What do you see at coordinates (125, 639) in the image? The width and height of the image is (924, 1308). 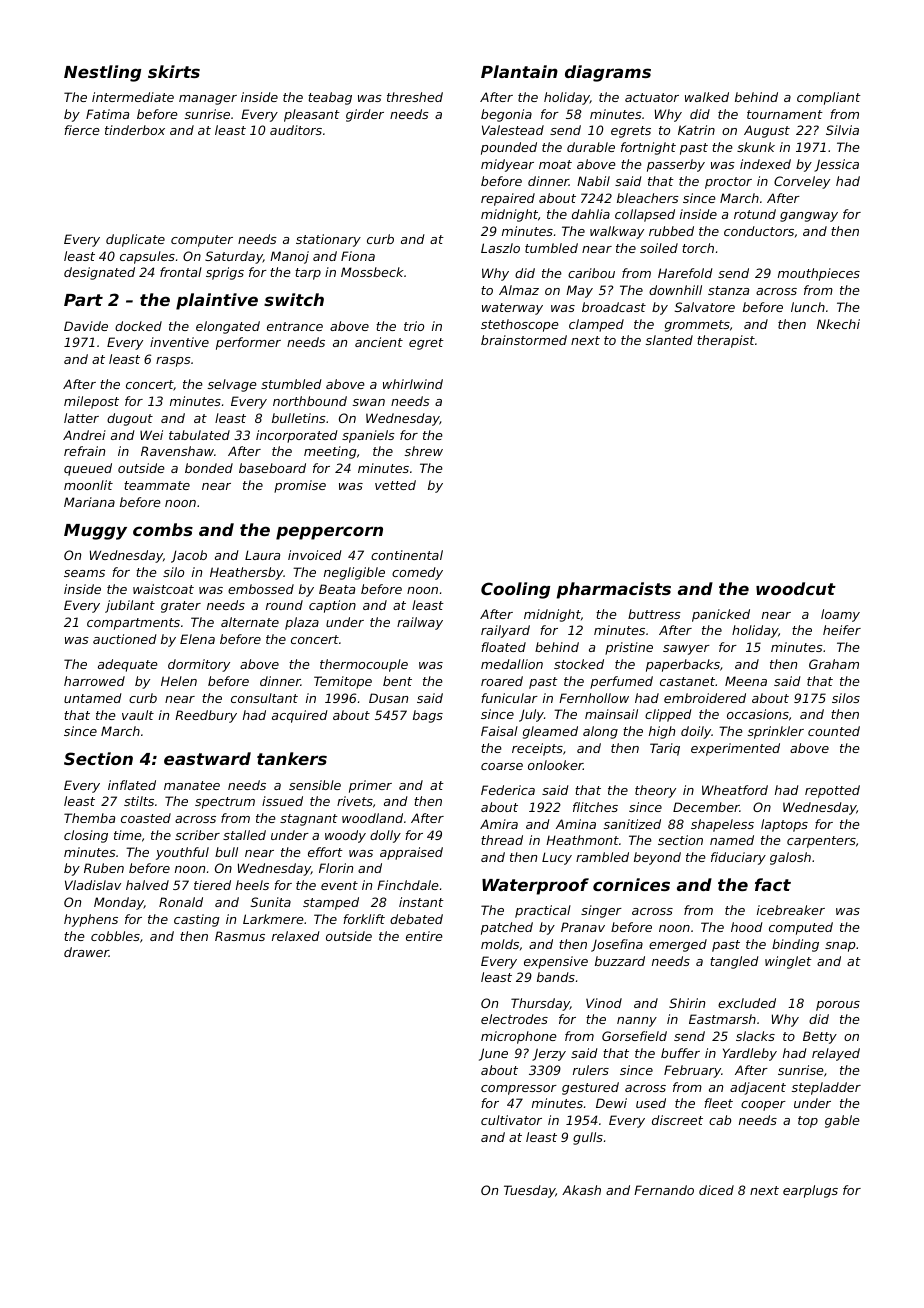 I see `auctioned` at bounding box center [125, 639].
